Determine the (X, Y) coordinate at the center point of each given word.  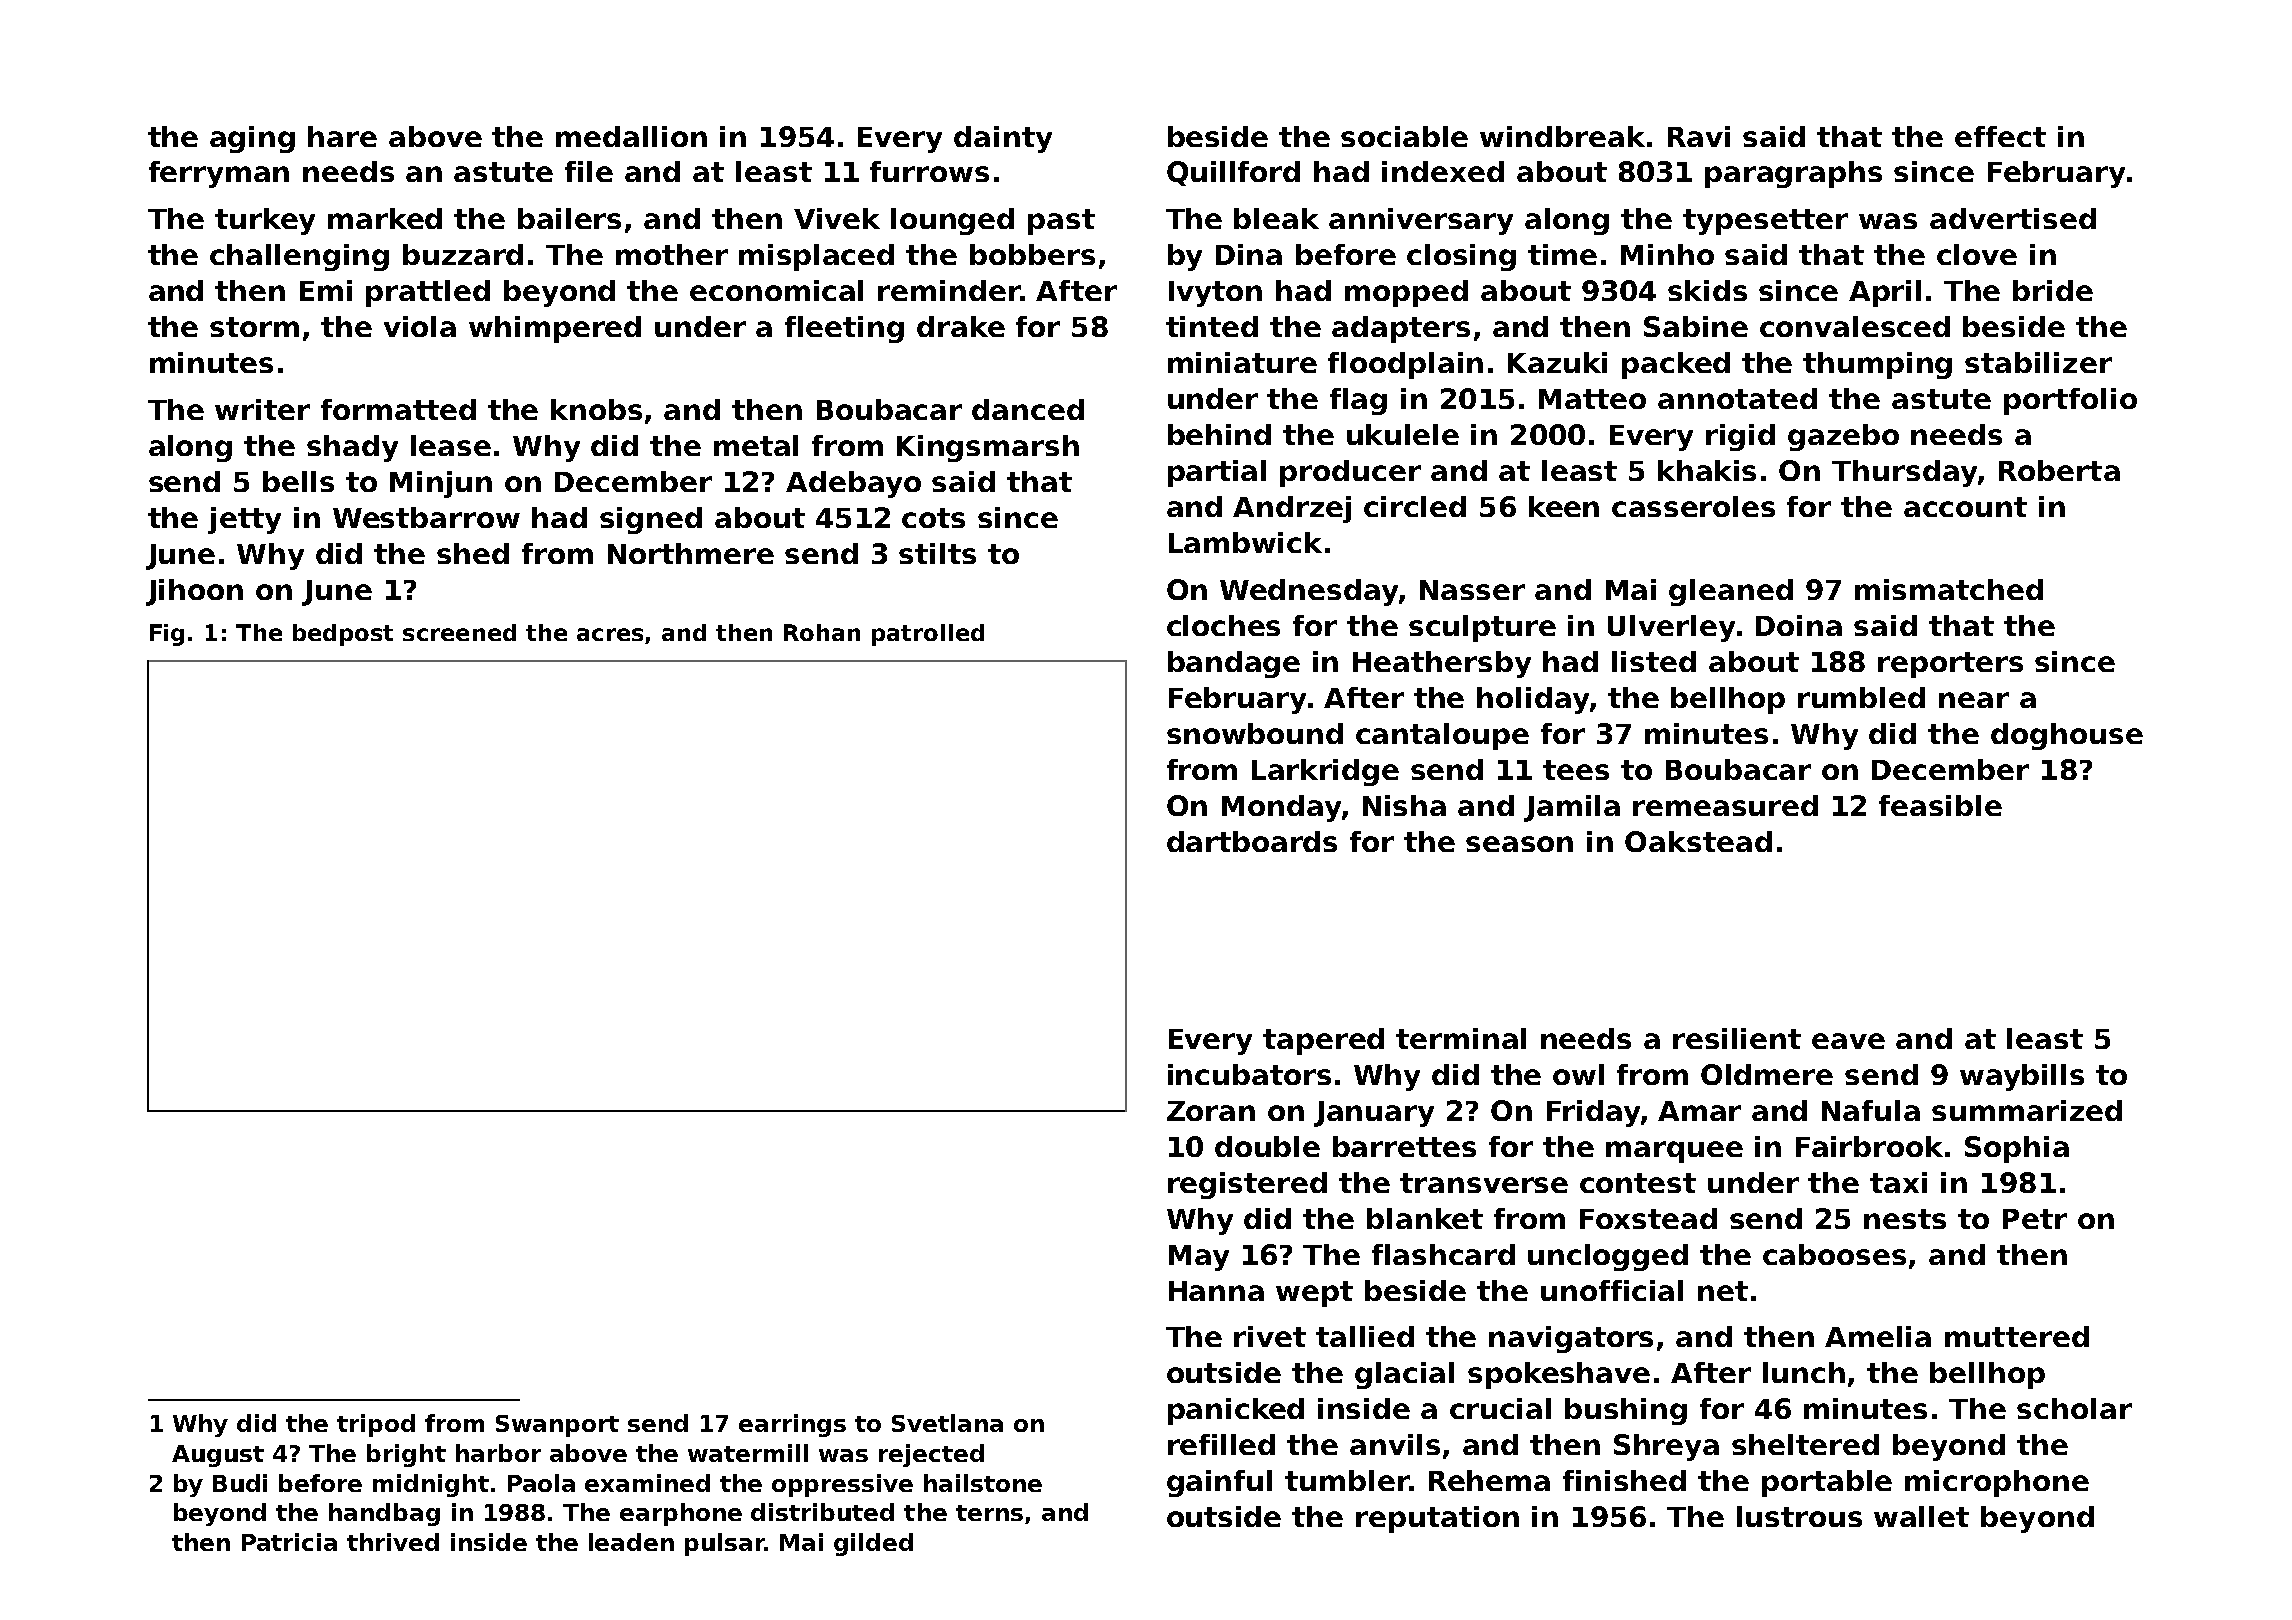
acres (610, 634)
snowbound (1255, 733)
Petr (2035, 1219)
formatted (398, 409)
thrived (393, 1542)
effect (2000, 136)
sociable (1404, 136)
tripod (376, 1425)
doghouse (2067, 736)
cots (933, 518)
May (1199, 1258)
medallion (631, 136)
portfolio (2070, 401)
